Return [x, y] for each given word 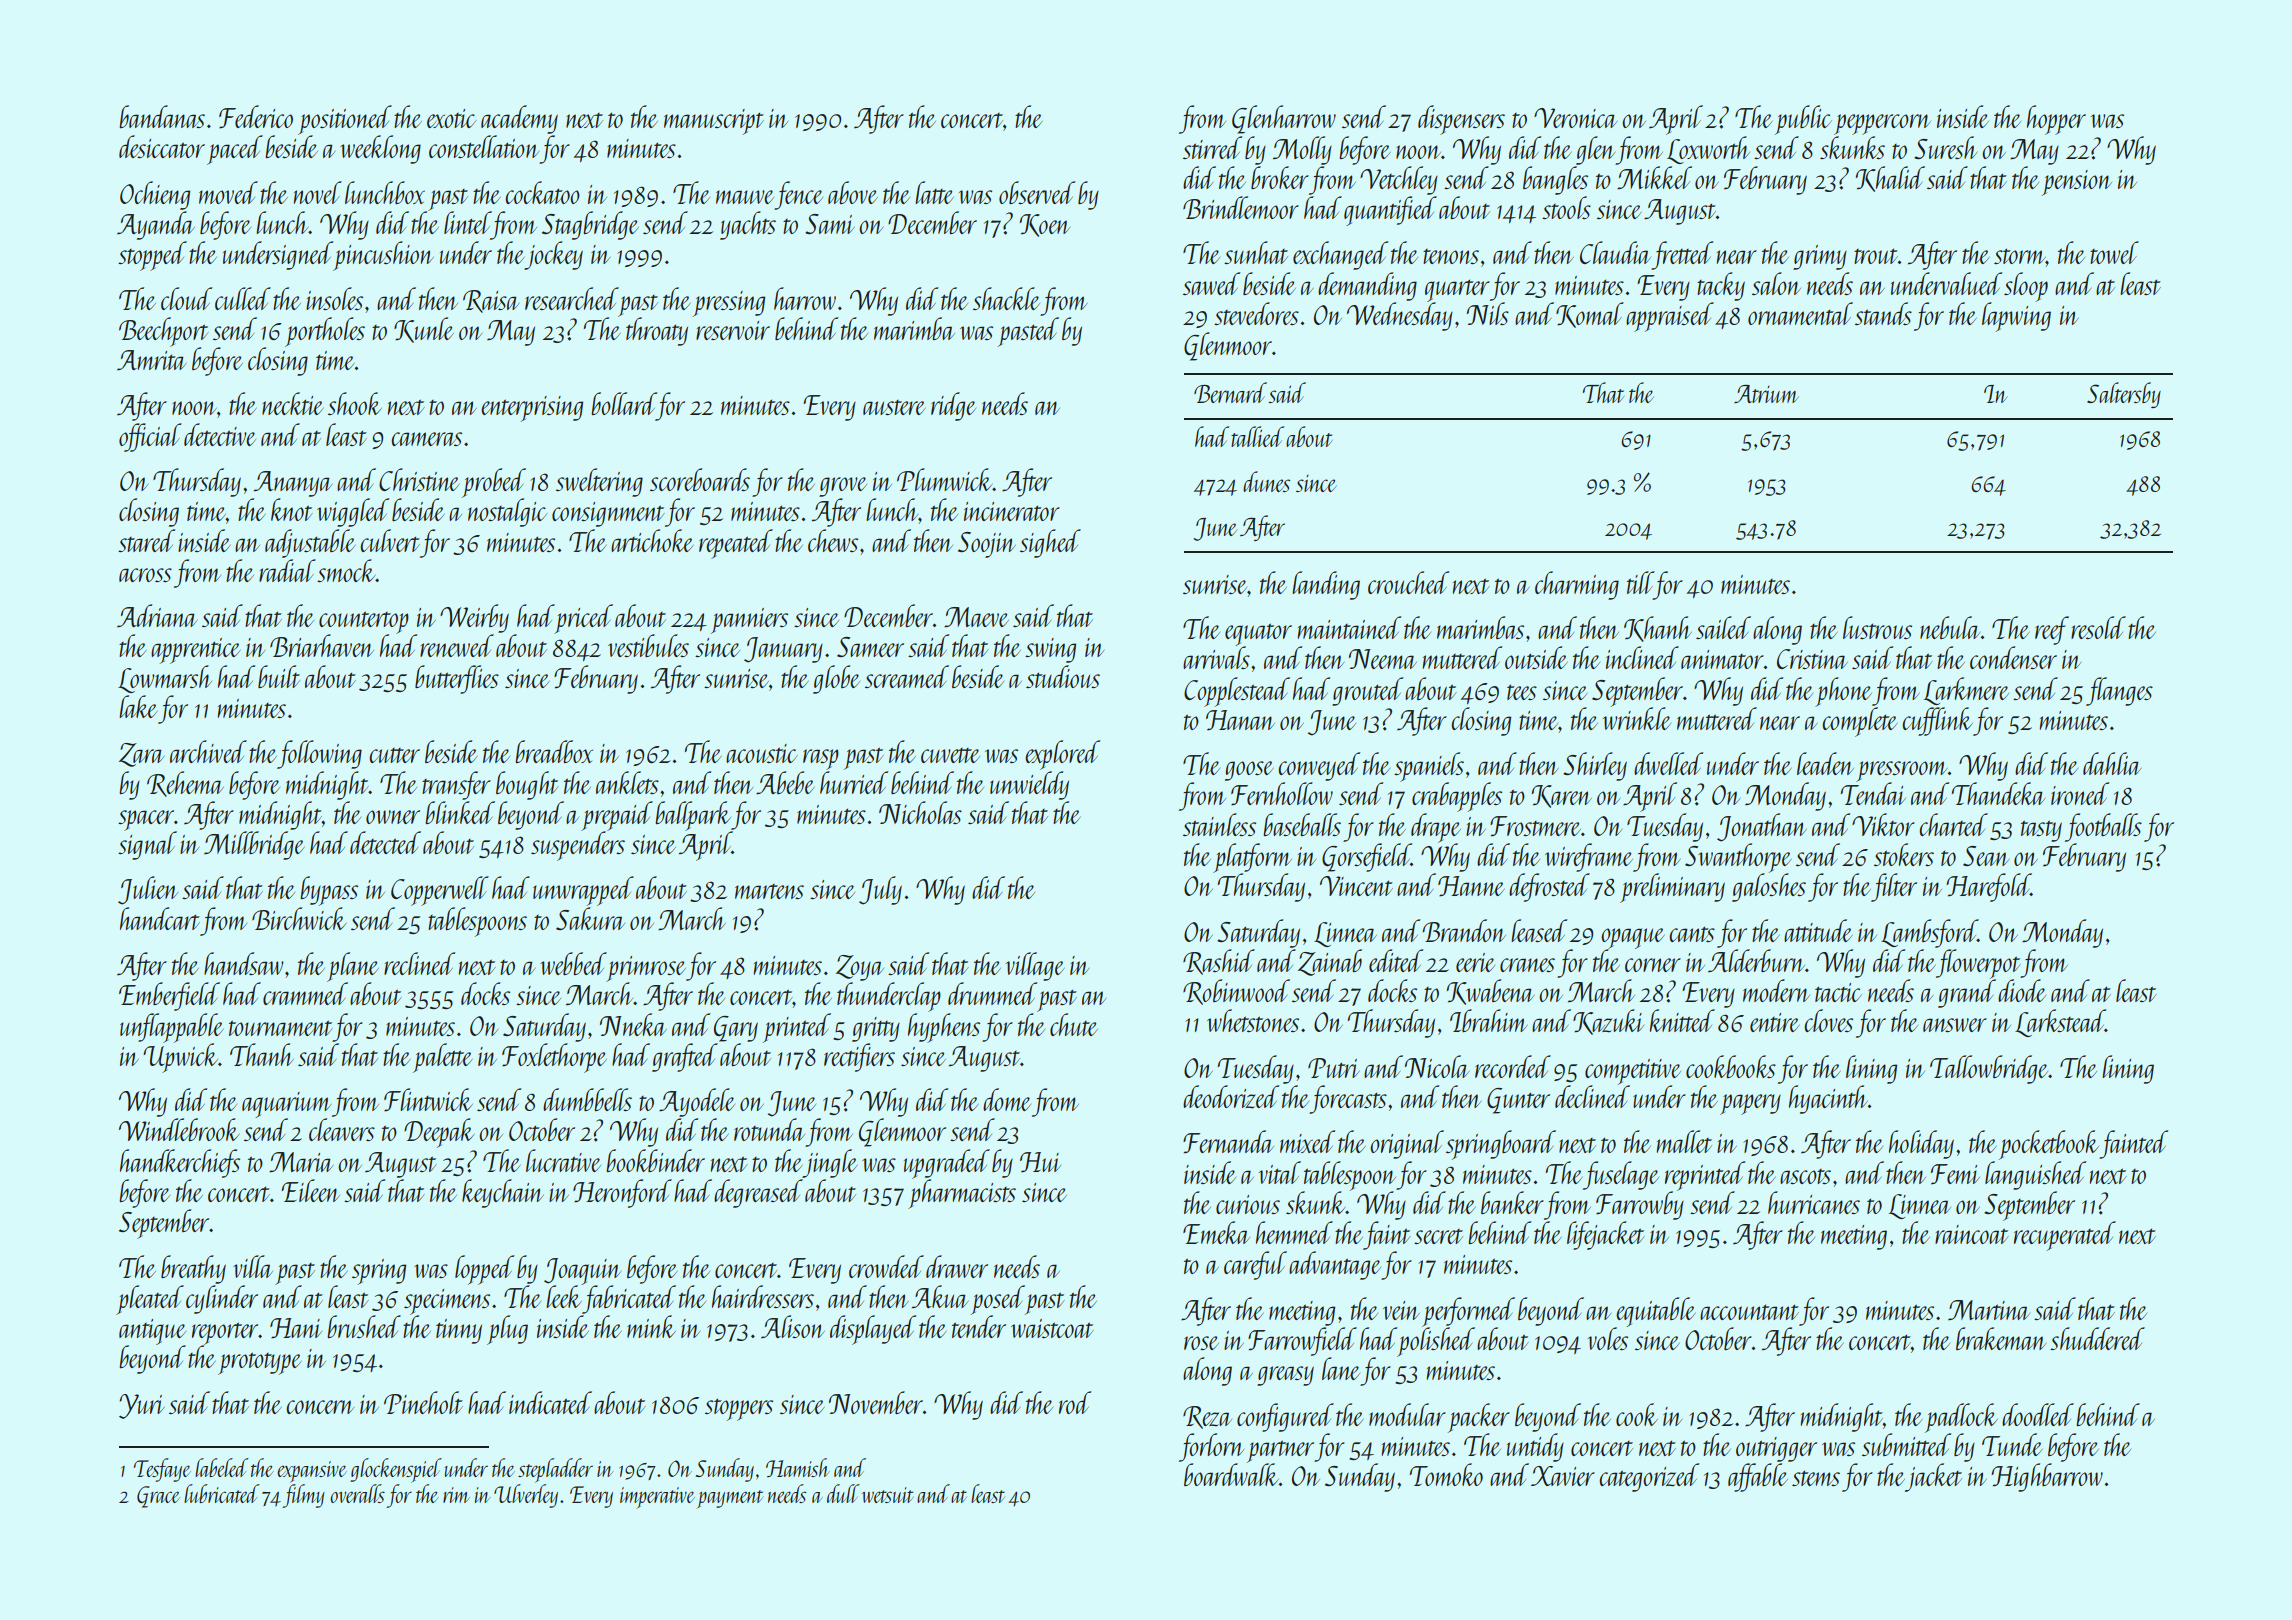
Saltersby [2124, 395]
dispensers [1461, 120]
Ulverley [526, 1496]
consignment [608, 514]
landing [1326, 585]
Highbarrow [2047, 1477]
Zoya [860, 968]
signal [147, 845]
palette [442, 1058]
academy [519, 119]
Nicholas [920, 812]
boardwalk [1231, 1474]
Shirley [1595, 766]
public [1803, 120]
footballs [2103, 827]
